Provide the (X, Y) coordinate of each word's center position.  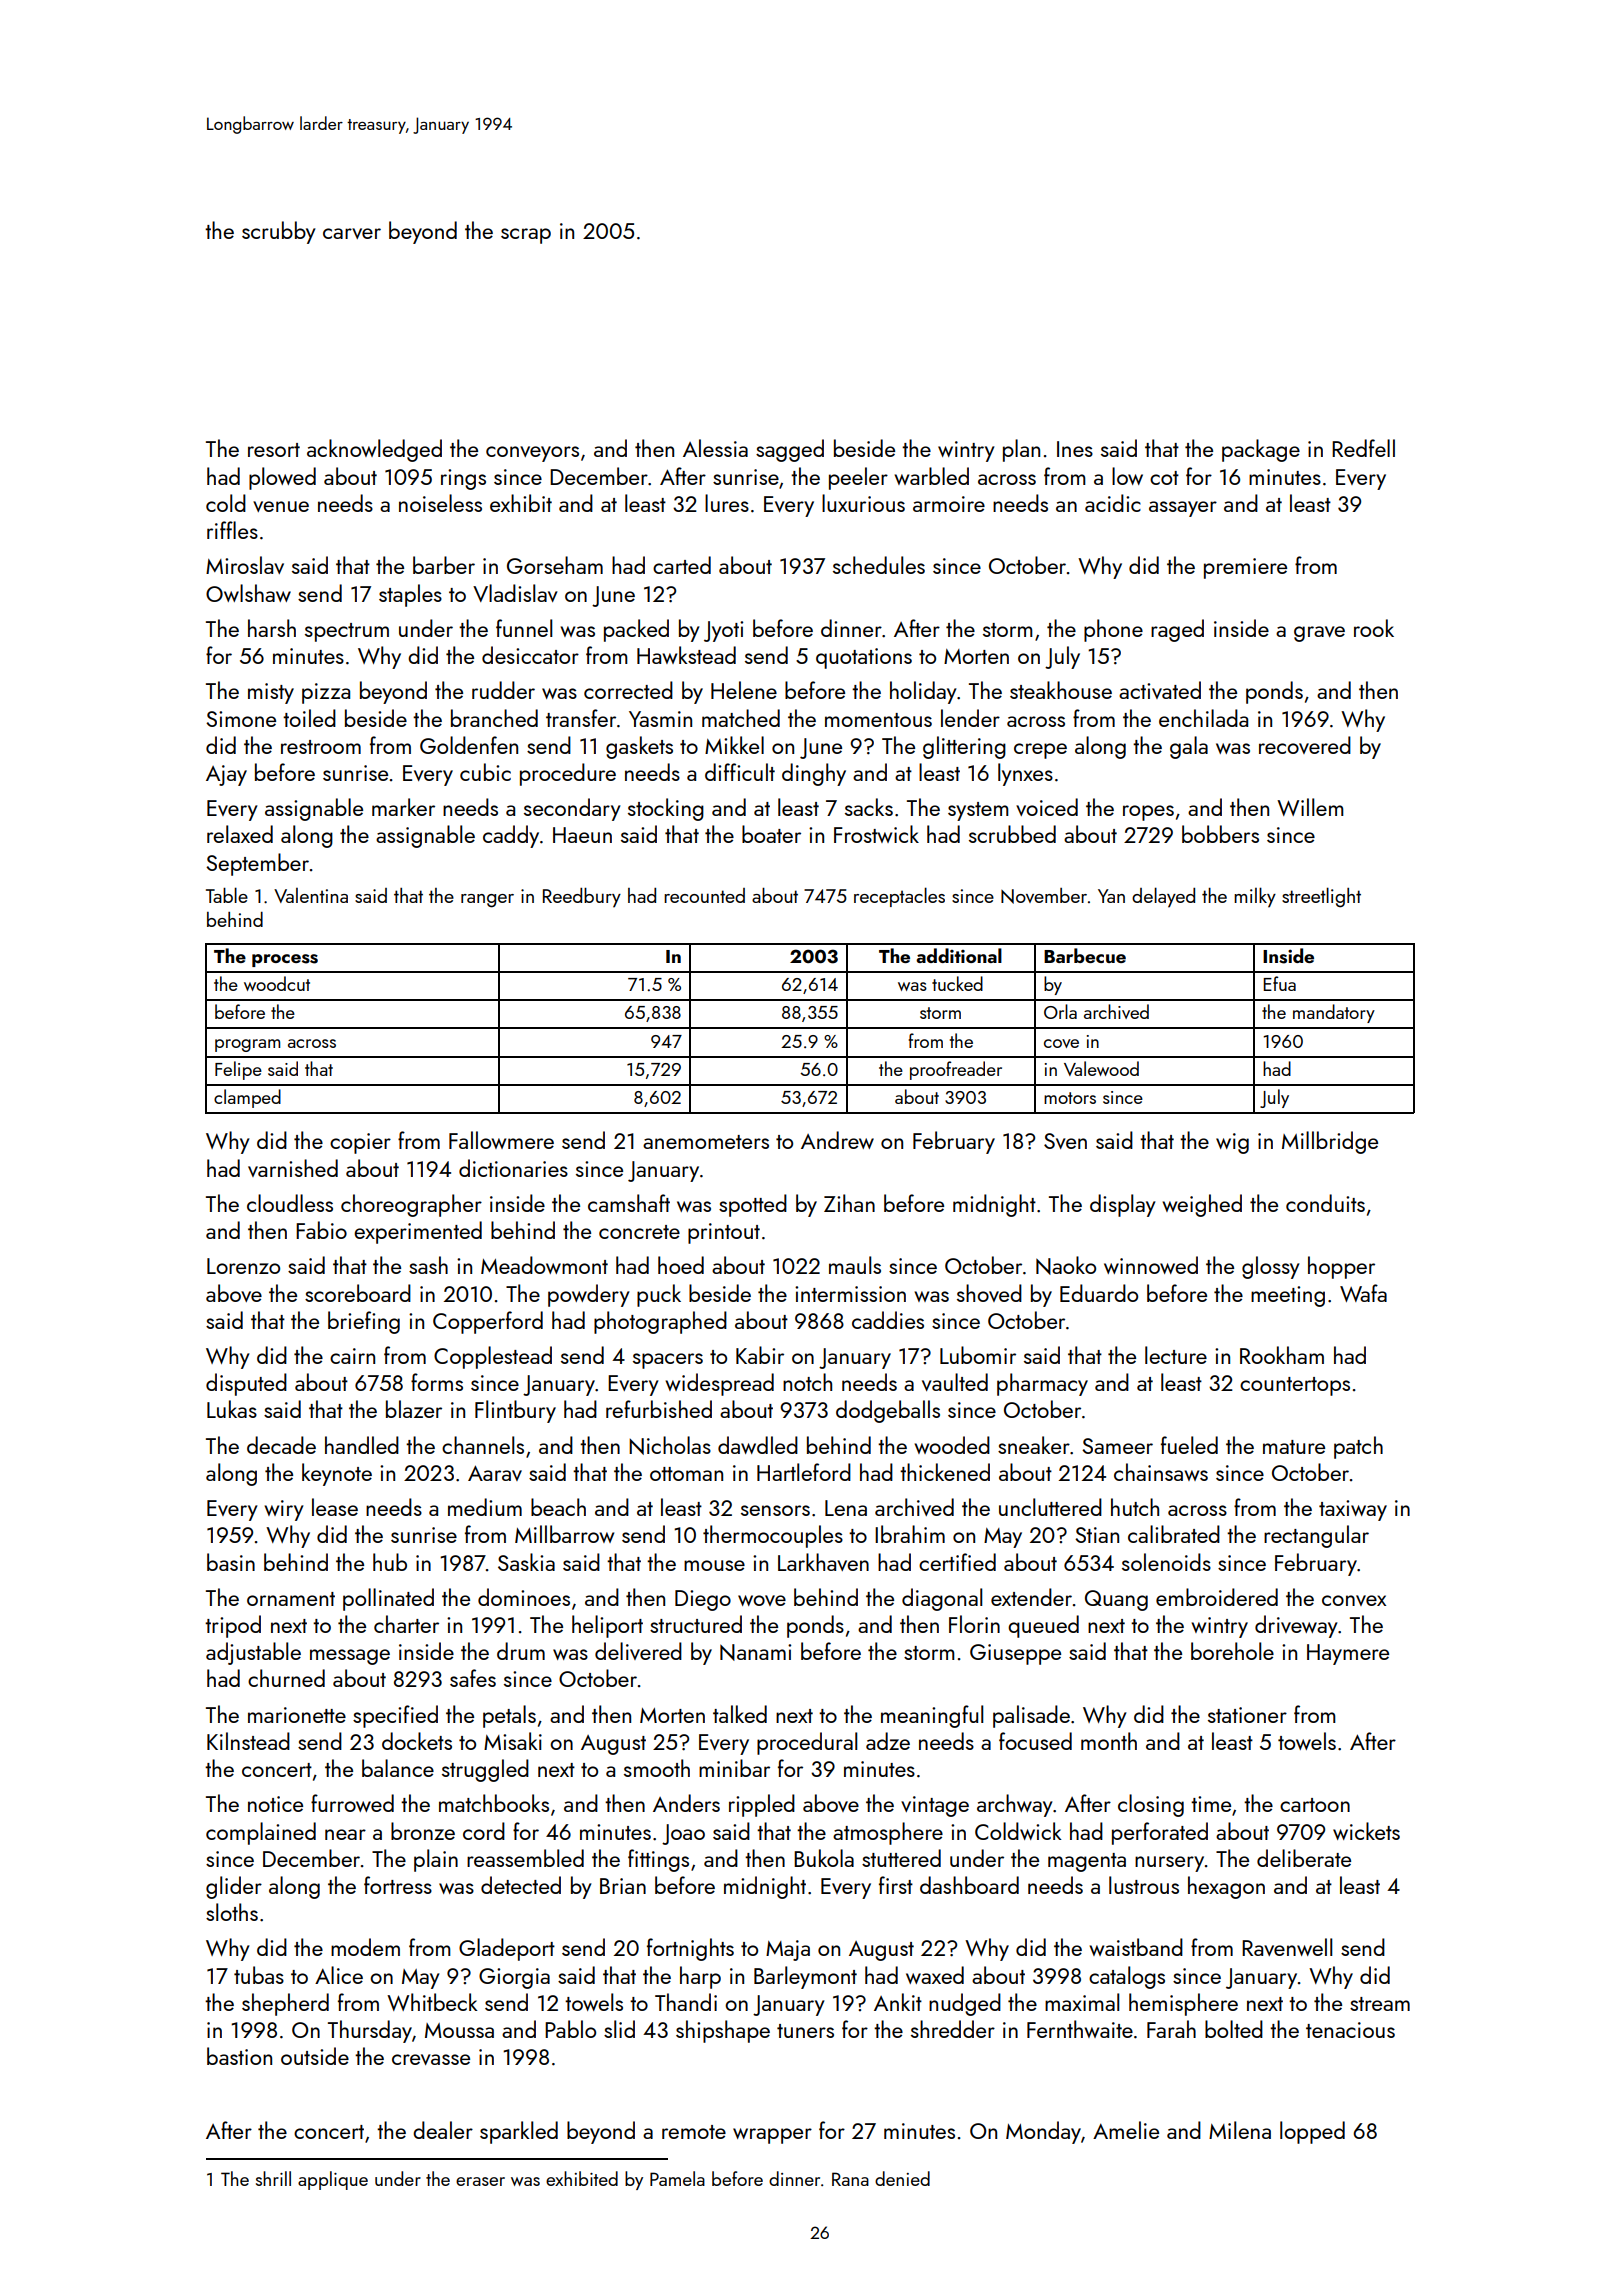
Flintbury (515, 1411)
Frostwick (876, 834)
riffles (232, 530)
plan (1021, 450)
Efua (1279, 983)
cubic (485, 772)
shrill (273, 2178)
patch (1358, 1447)
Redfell (1363, 448)
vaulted (955, 1382)
